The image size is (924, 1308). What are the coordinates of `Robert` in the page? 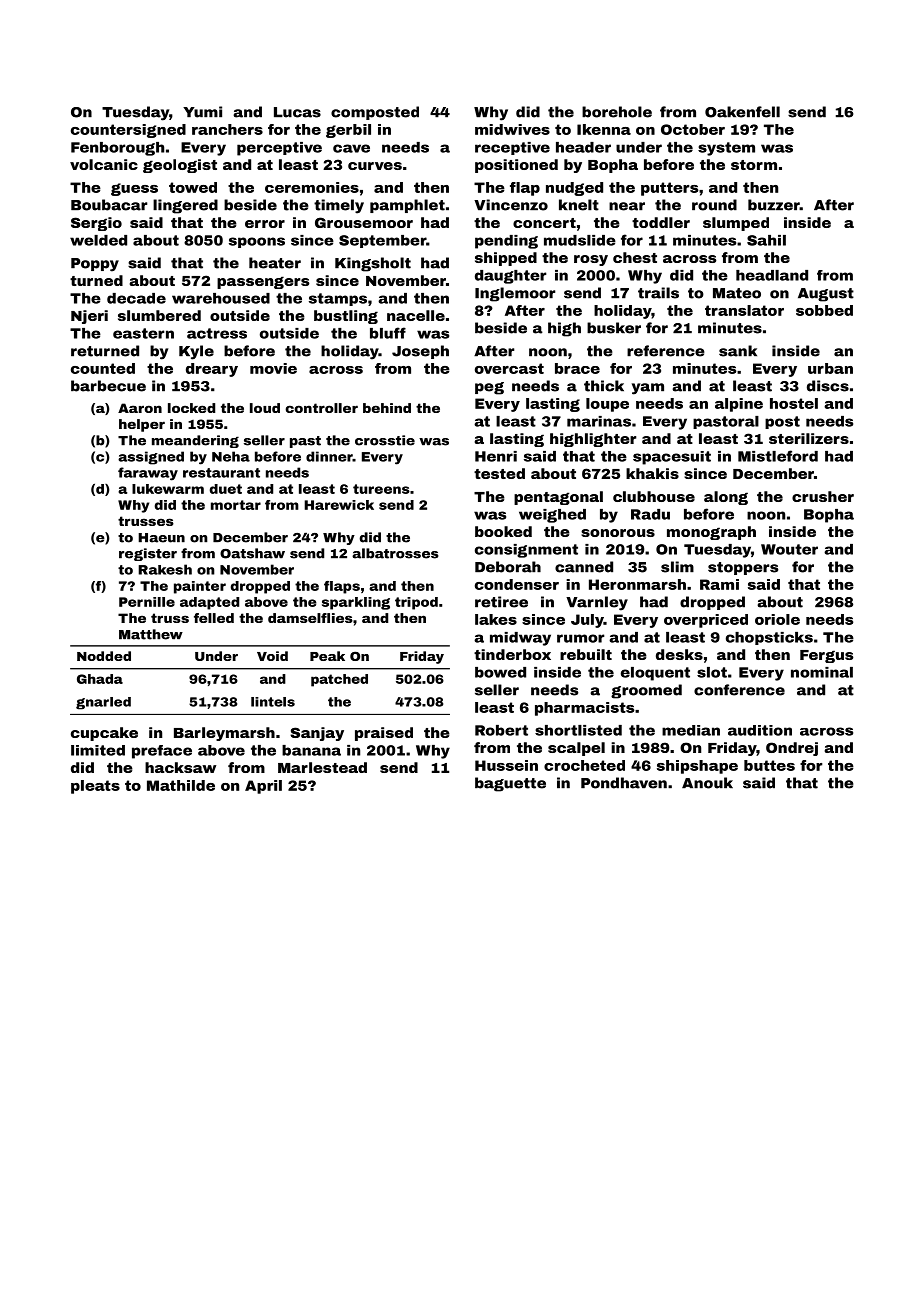 It's located at (501, 730).
